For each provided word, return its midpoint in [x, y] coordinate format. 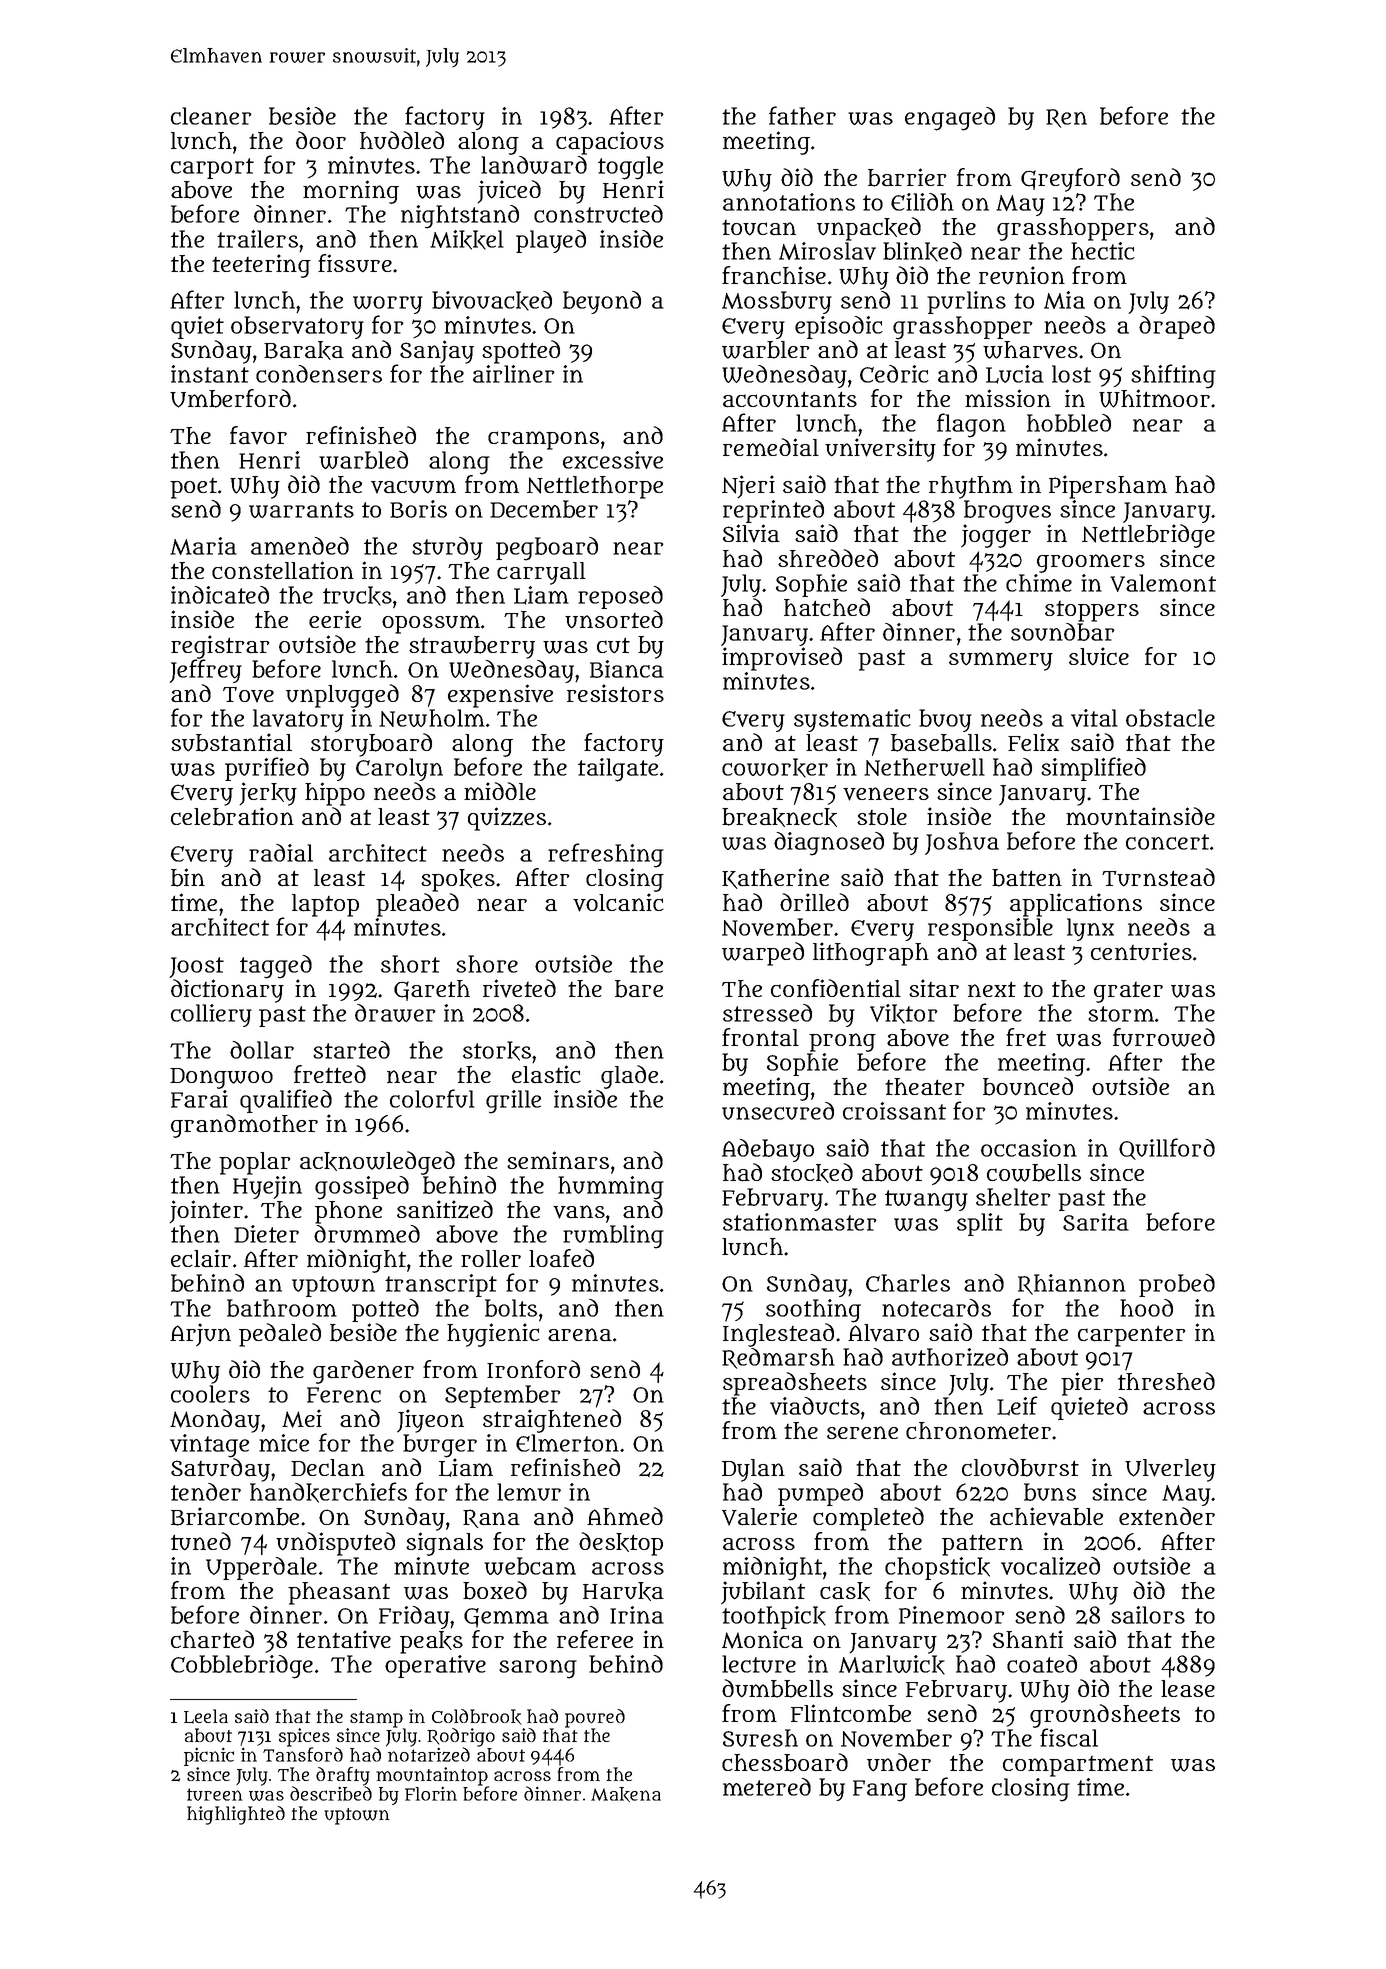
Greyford [1070, 180]
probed [1177, 1285]
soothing [813, 1311]
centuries [1141, 951]
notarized [429, 1754]
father [802, 115]
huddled [402, 140]
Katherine [775, 878]
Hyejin [267, 1187]
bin [188, 877]
